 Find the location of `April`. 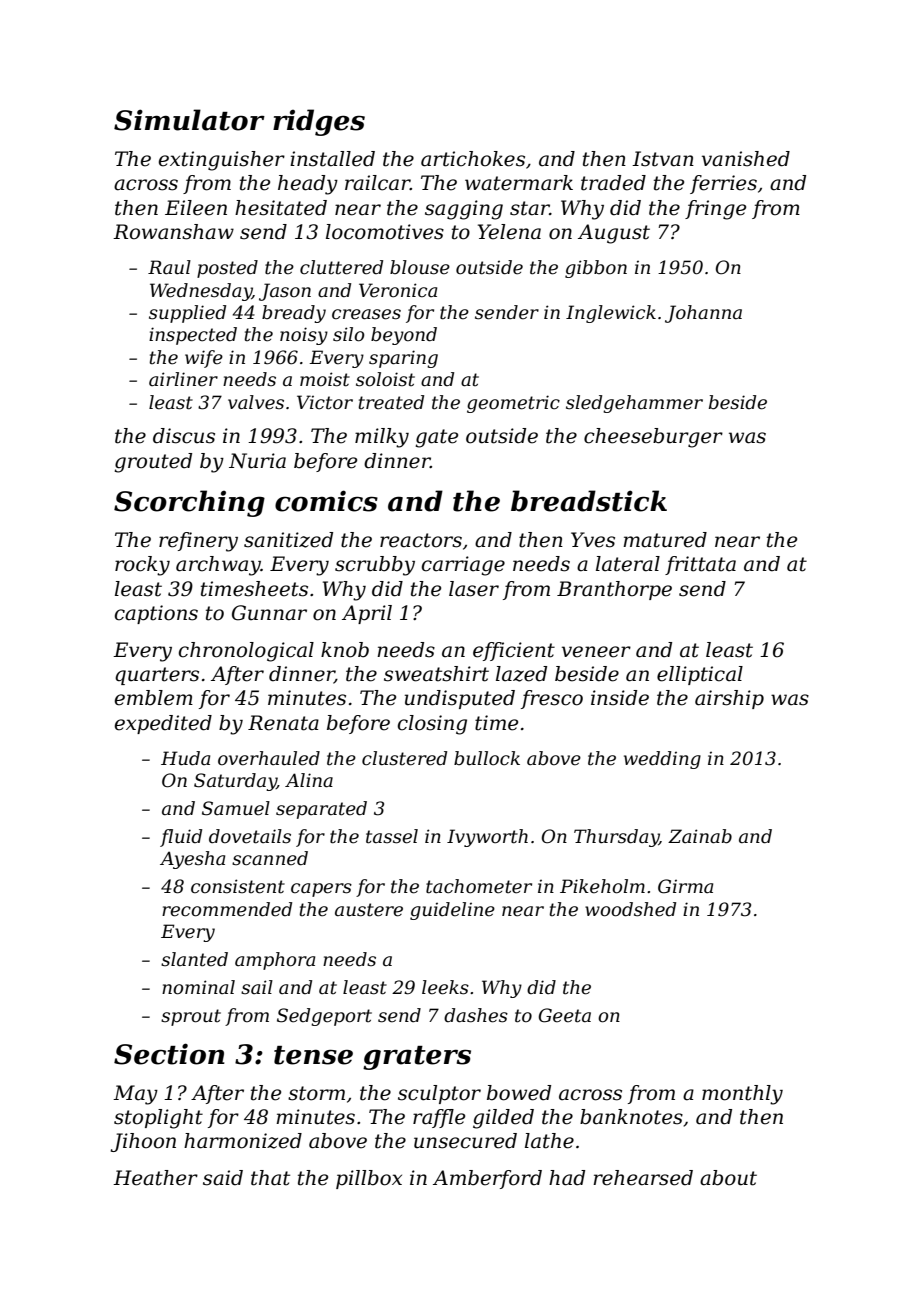

April is located at coordinates (367, 614).
